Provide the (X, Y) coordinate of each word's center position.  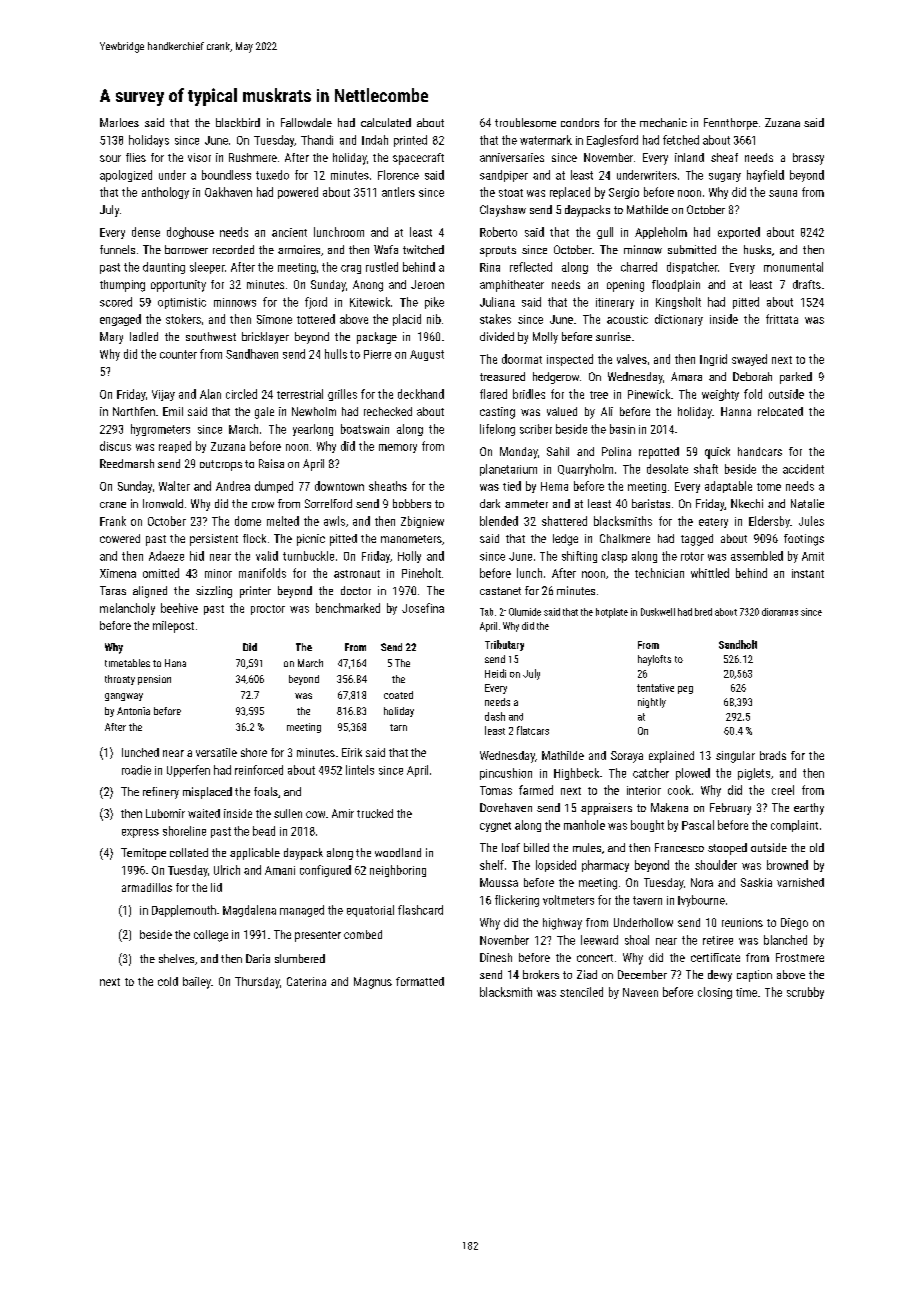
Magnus (373, 983)
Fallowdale (306, 122)
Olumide (525, 612)
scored (116, 302)
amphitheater (512, 286)
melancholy (127, 609)
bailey (197, 983)
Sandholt (738, 644)
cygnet (495, 827)
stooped (727, 849)
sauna (783, 193)
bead (264, 831)
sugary (725, 177)
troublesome (525, 122)
